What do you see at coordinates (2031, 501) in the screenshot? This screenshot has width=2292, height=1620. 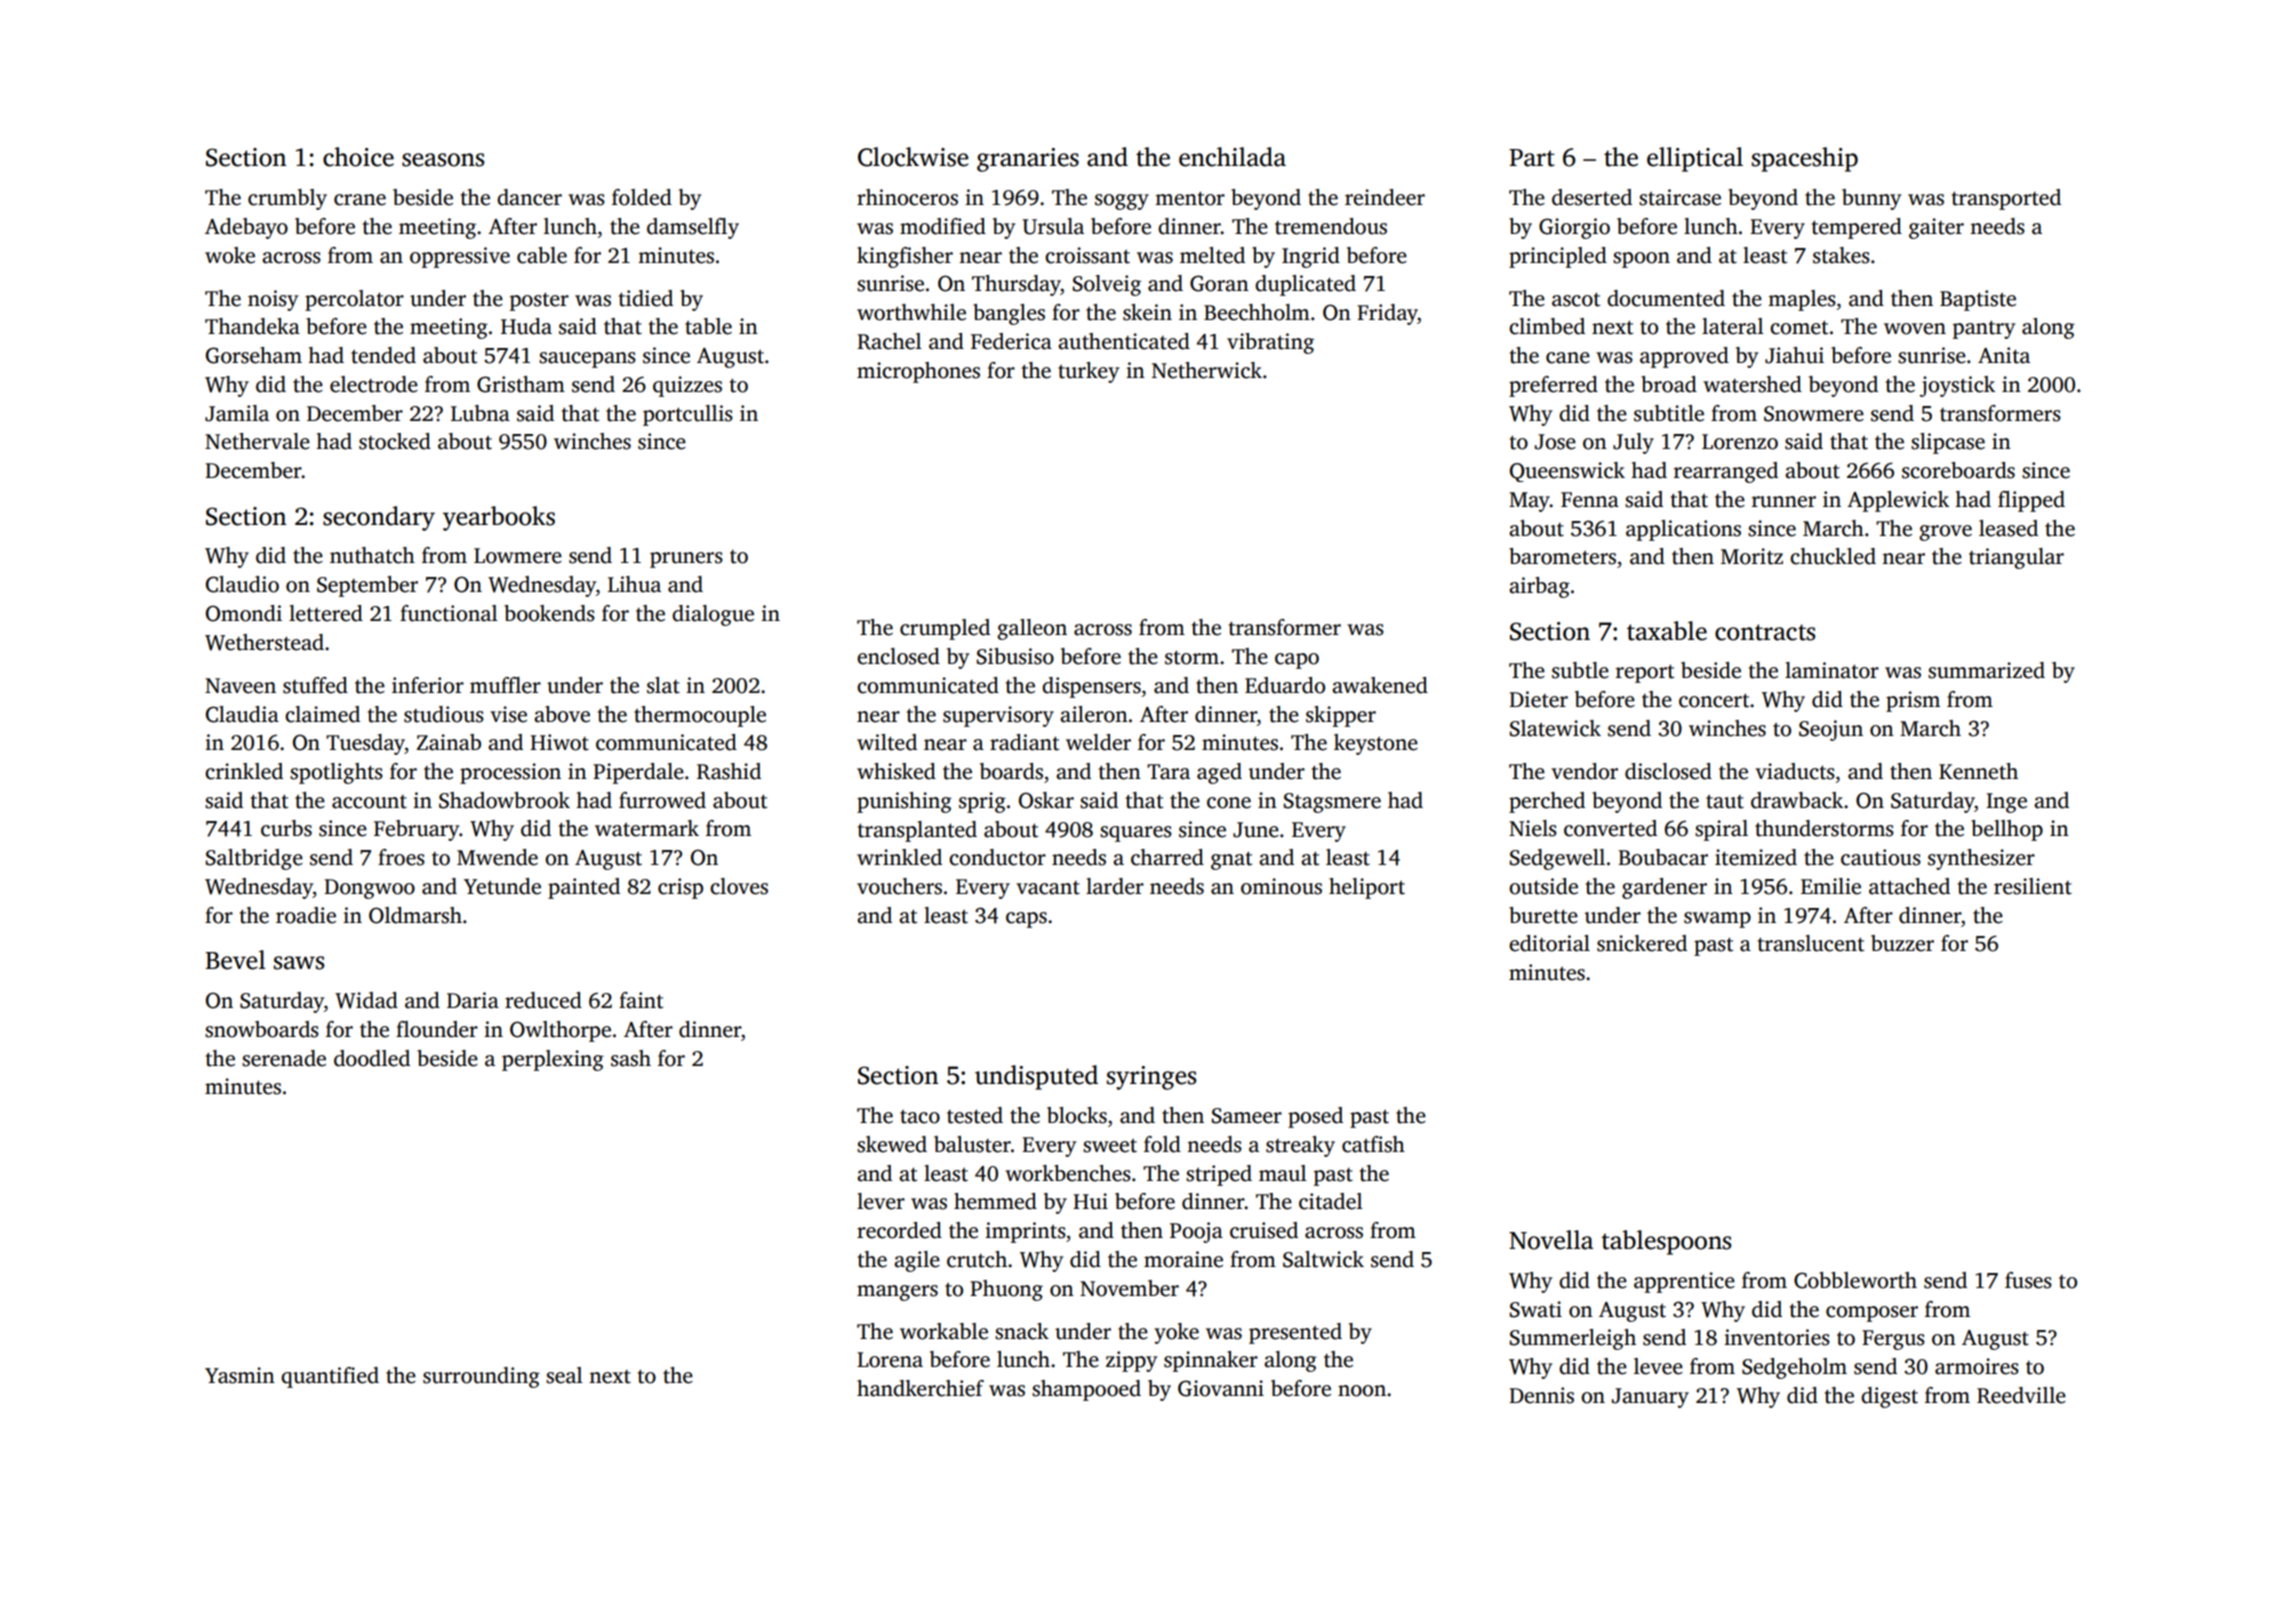 I see `flipped` at bounding box center [2031, 501].
